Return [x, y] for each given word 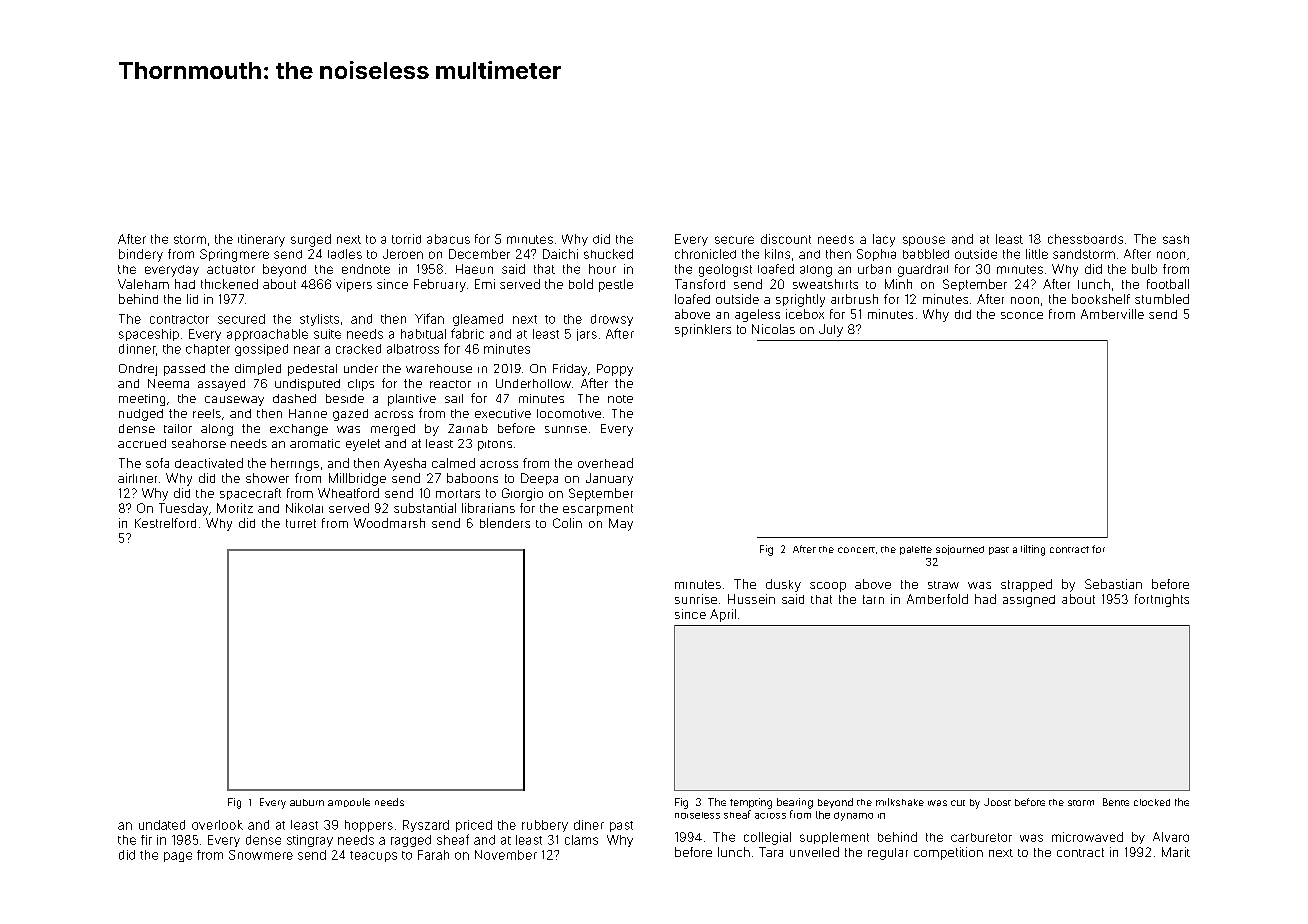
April [723, 615]
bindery [141, 255]
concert [856, 550]
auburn [307, 802]
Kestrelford [165, 523]
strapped [1026, 585]
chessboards [1085, 239]
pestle [616, 285]
